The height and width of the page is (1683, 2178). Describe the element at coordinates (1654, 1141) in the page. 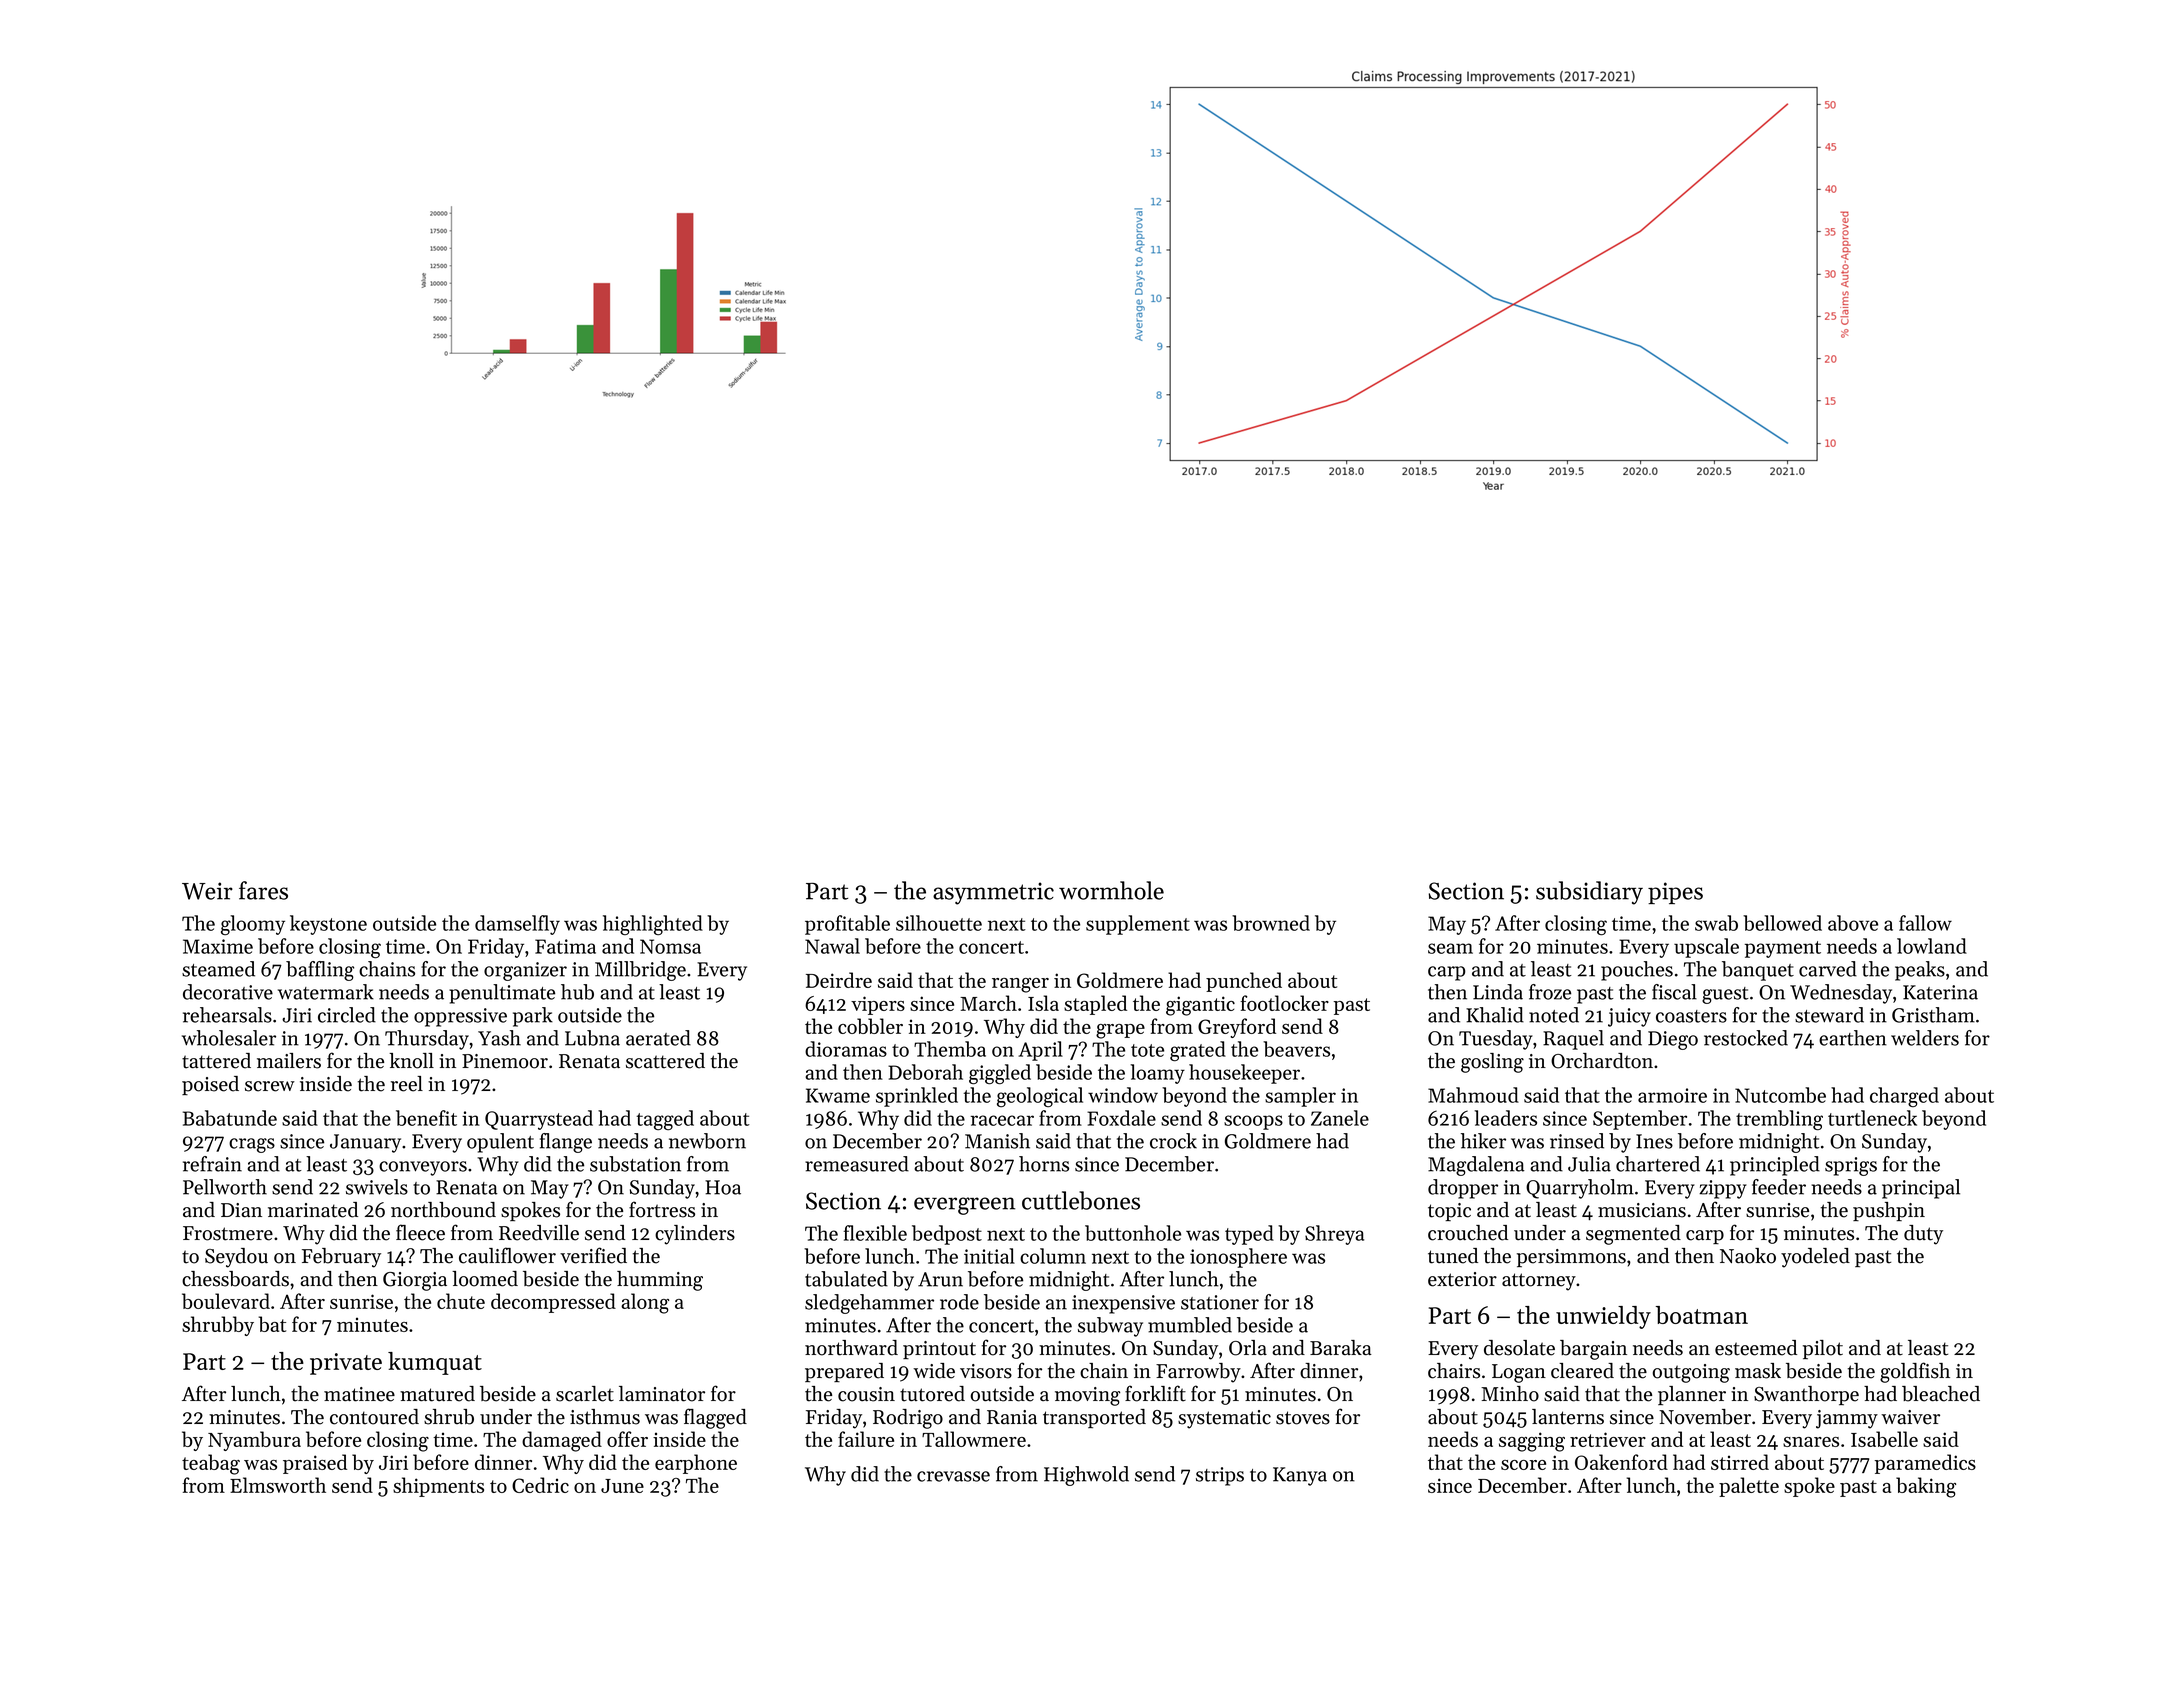

I see `Ines` at that location.
